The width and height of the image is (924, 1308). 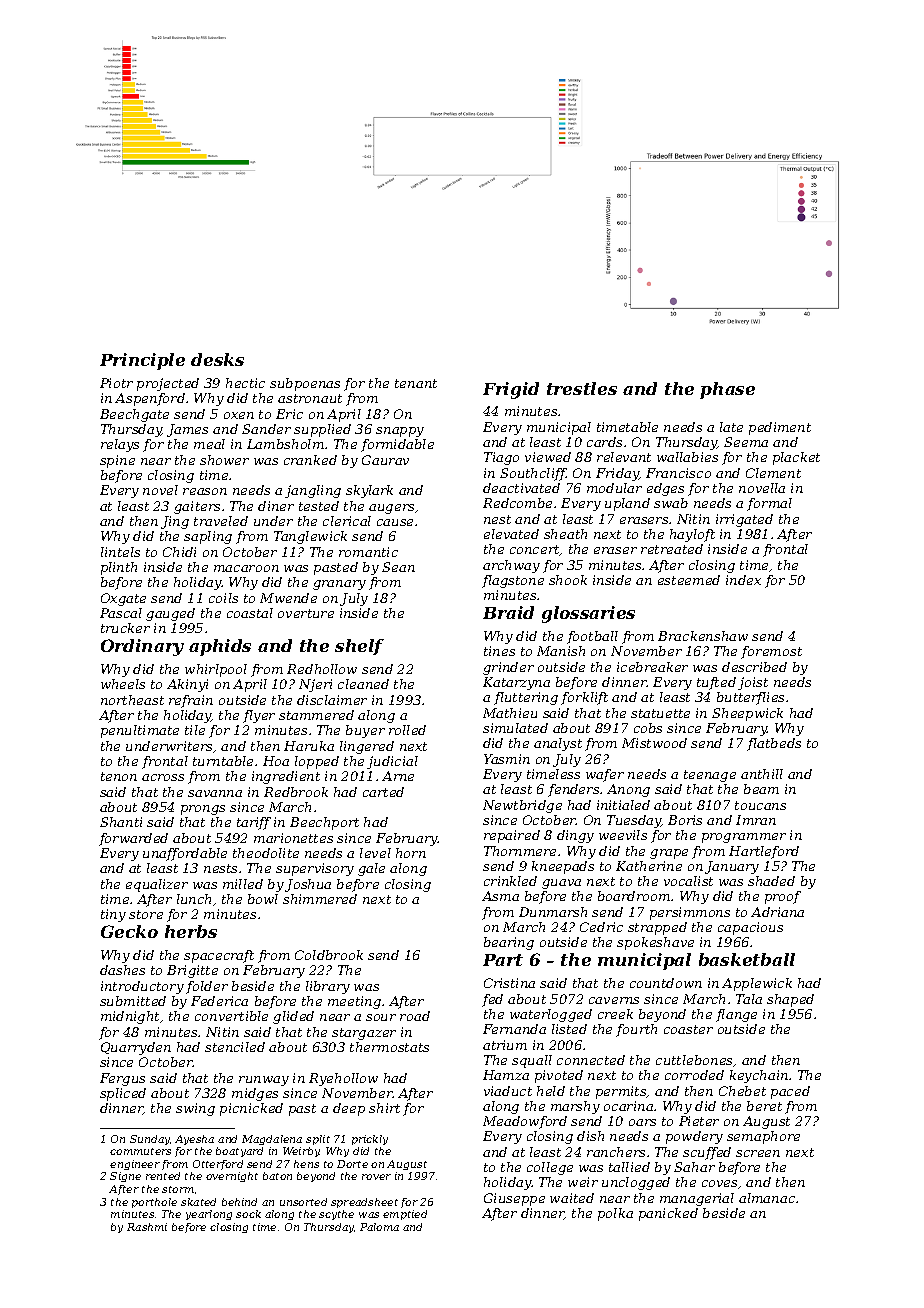 I want to click on Ordinary, so click(x=142, y=647).
